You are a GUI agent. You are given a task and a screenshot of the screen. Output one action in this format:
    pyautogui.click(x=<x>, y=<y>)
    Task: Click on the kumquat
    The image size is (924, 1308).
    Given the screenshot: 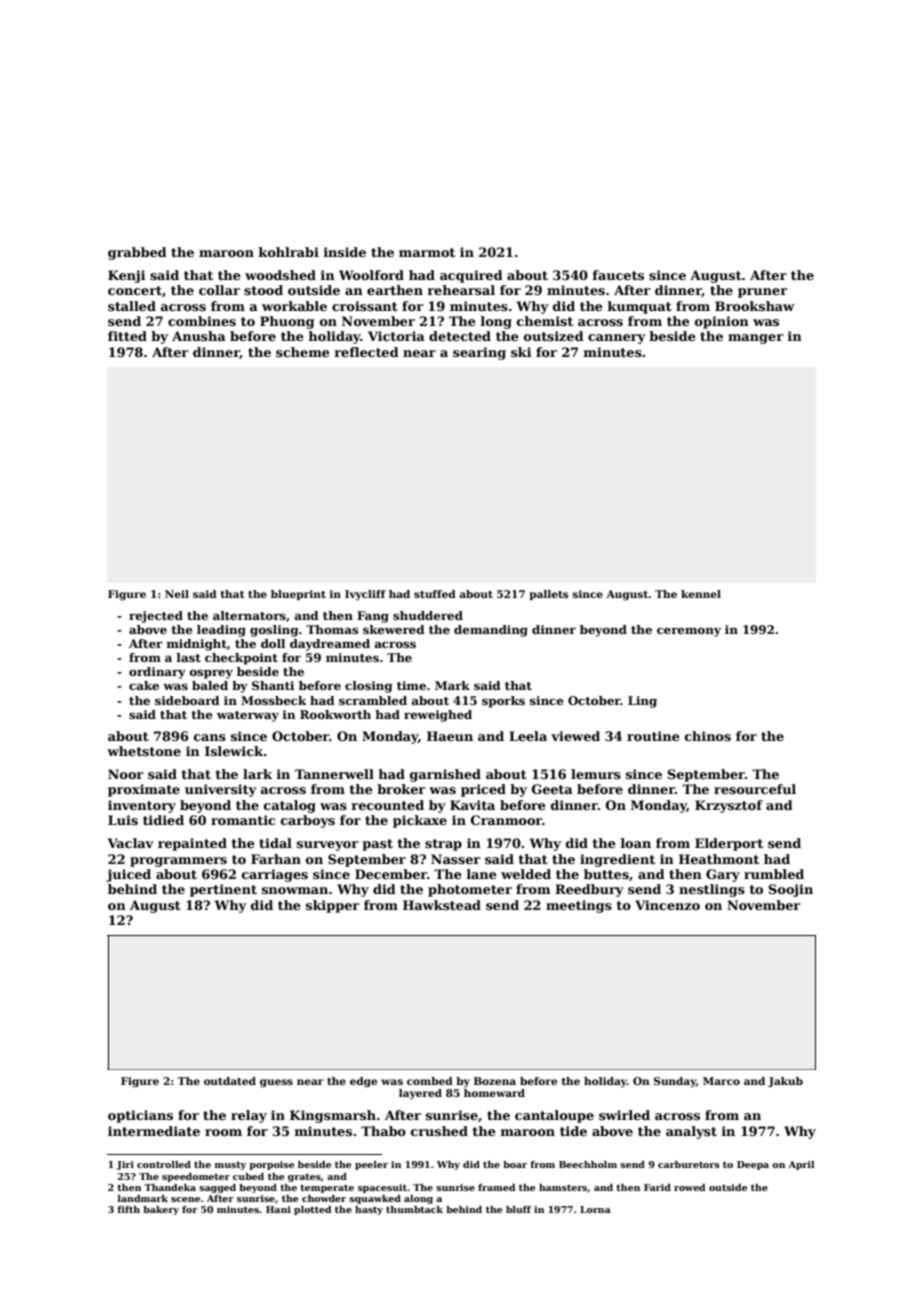 What is the action you would take?
    pyautogui.click(x=640, y=307)
